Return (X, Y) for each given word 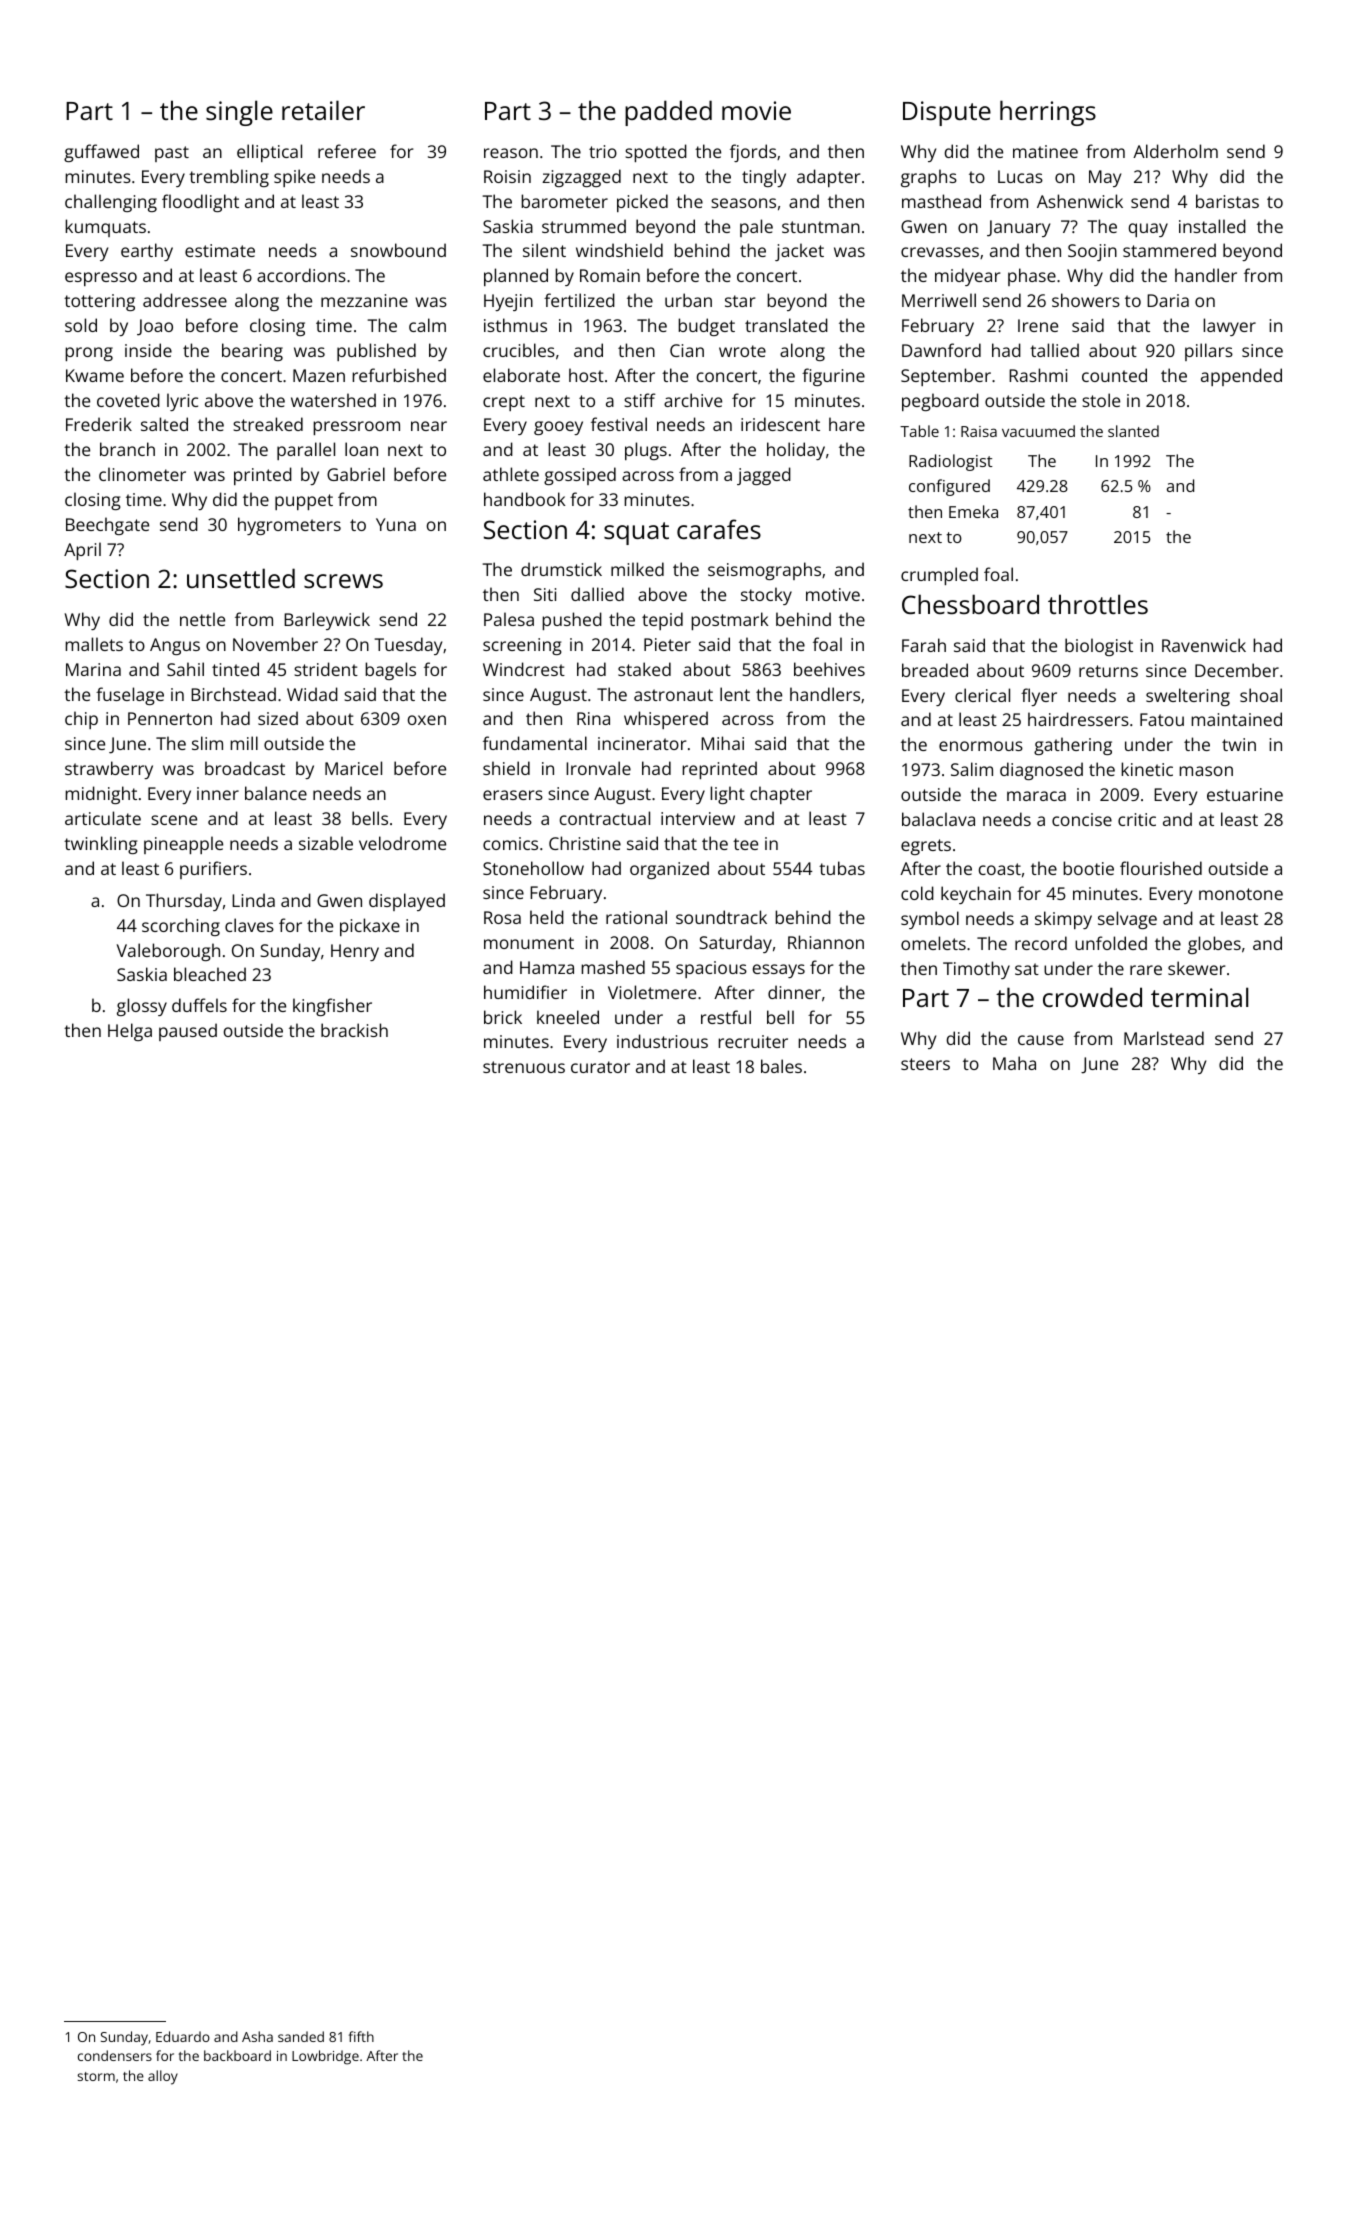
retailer (323, 110)
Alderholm (1175, 151)
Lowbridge (325, 2057)
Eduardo (183, 2036)
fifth (361, 2036)
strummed (584, 226)
